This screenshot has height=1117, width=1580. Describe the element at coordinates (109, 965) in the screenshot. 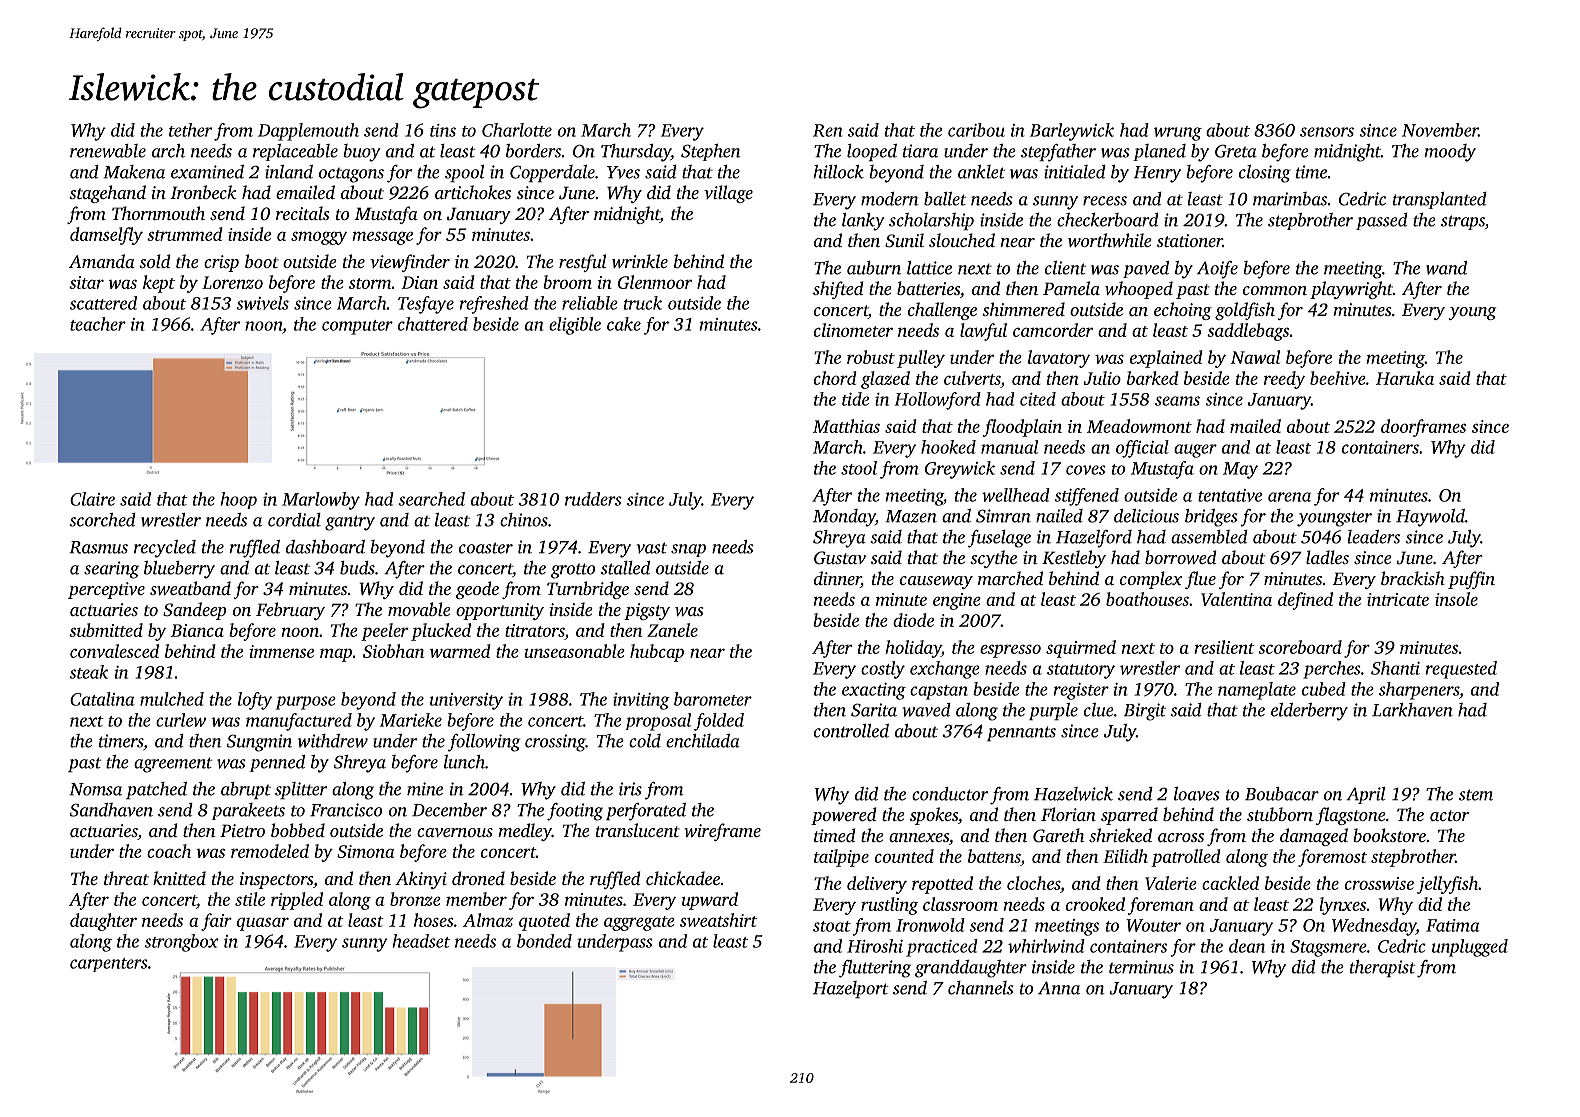

I see `carpenters` at that location.
